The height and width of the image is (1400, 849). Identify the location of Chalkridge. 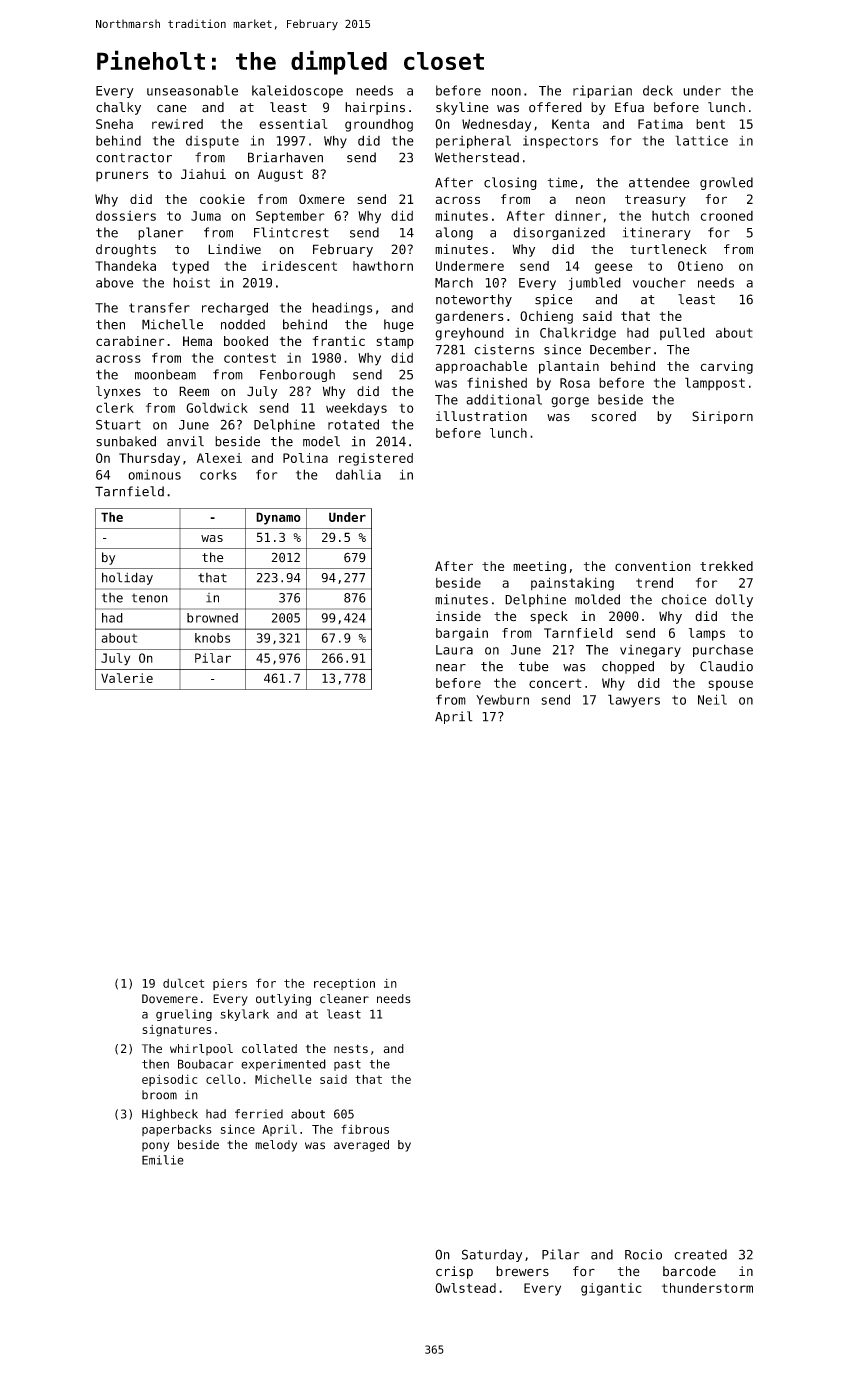
(578, 334).
